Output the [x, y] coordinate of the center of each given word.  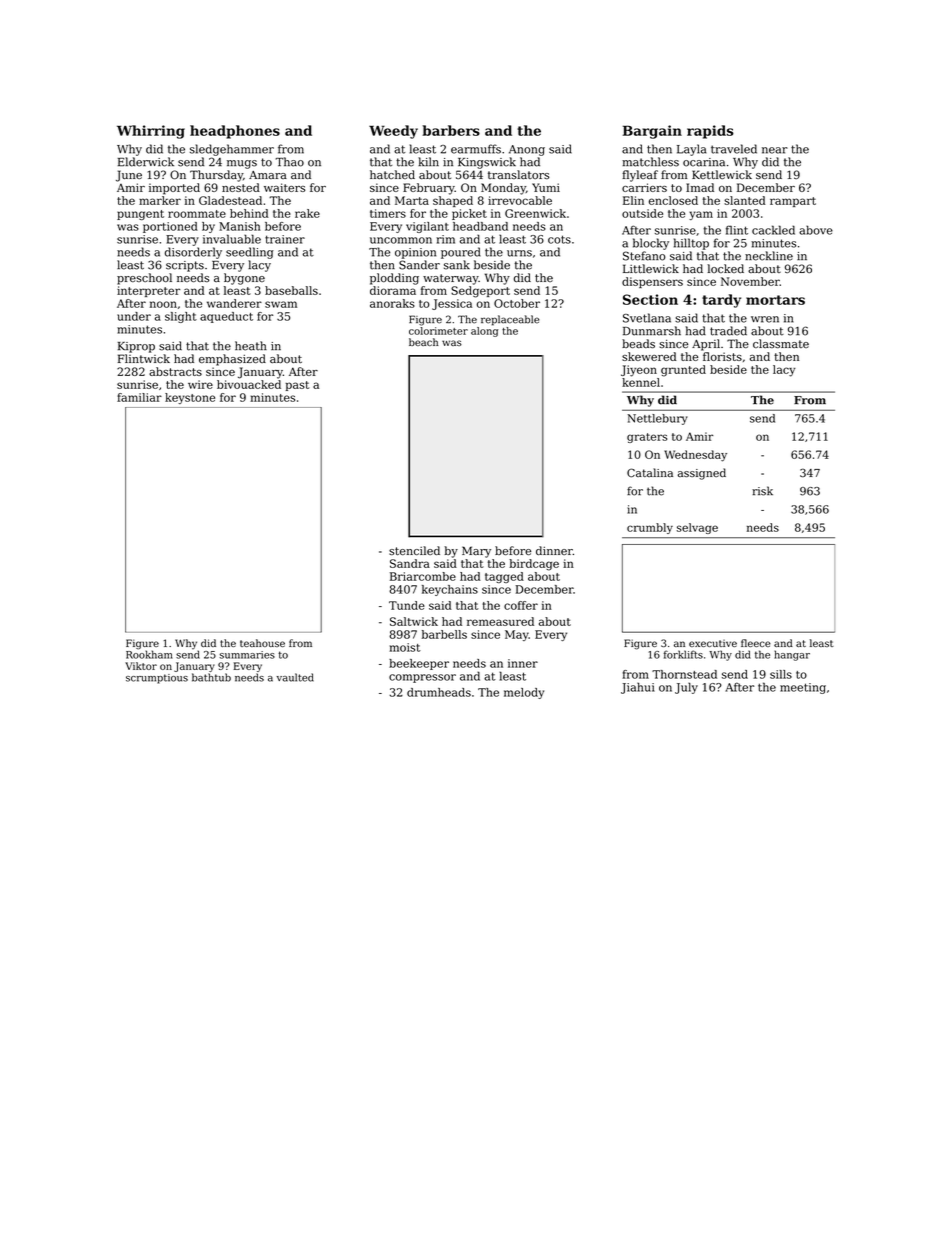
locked [725, 268]
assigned [702, 474]
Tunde [407, 605]
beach [424, 342]
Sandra [410, 563]
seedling [250, 253]
